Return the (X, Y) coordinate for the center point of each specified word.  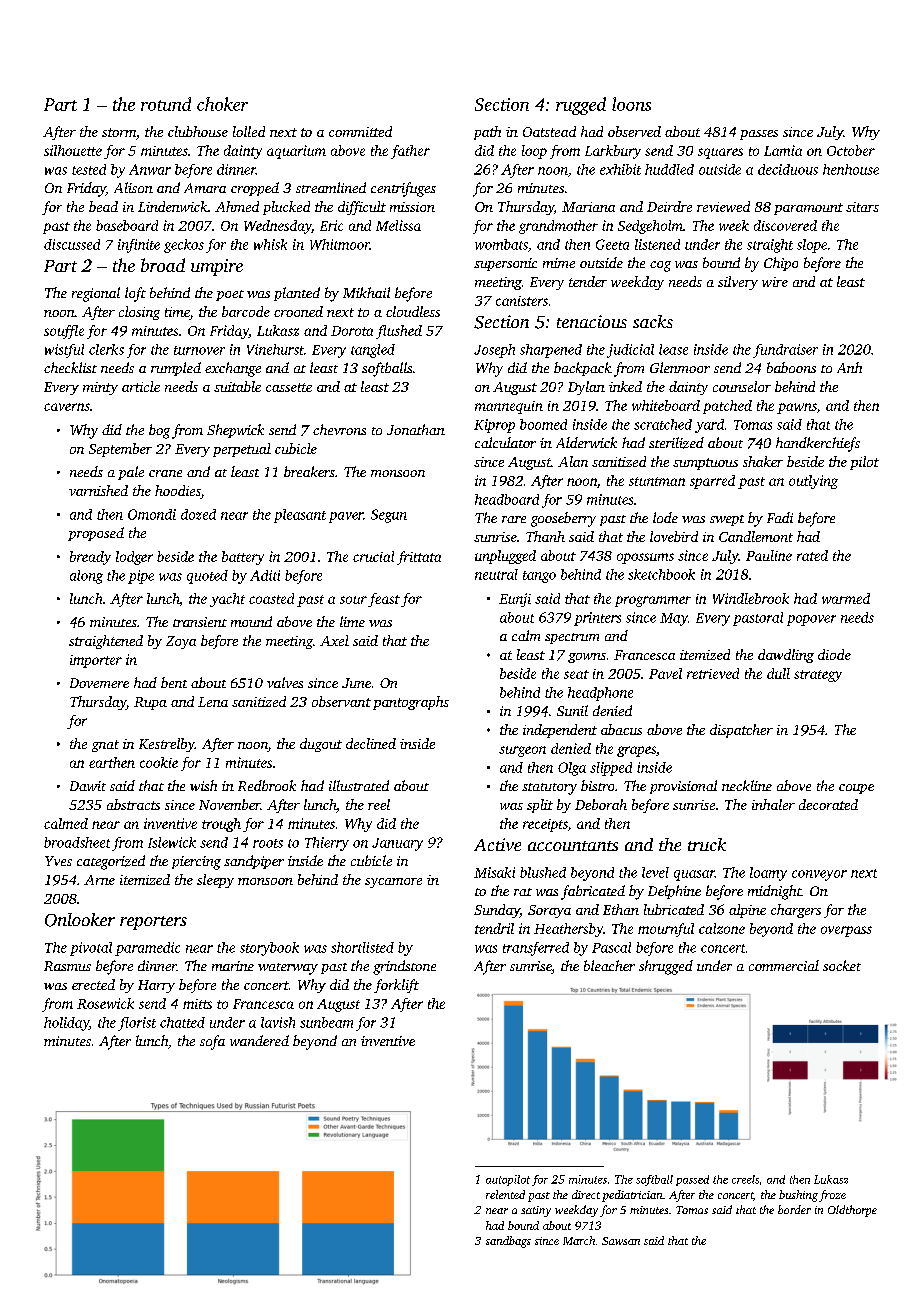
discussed (72, 244)
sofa (212, 1042)
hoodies (178, 492)
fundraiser (785, 351)
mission (412, 207)
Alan (573, 461)
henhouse (851, 169)
